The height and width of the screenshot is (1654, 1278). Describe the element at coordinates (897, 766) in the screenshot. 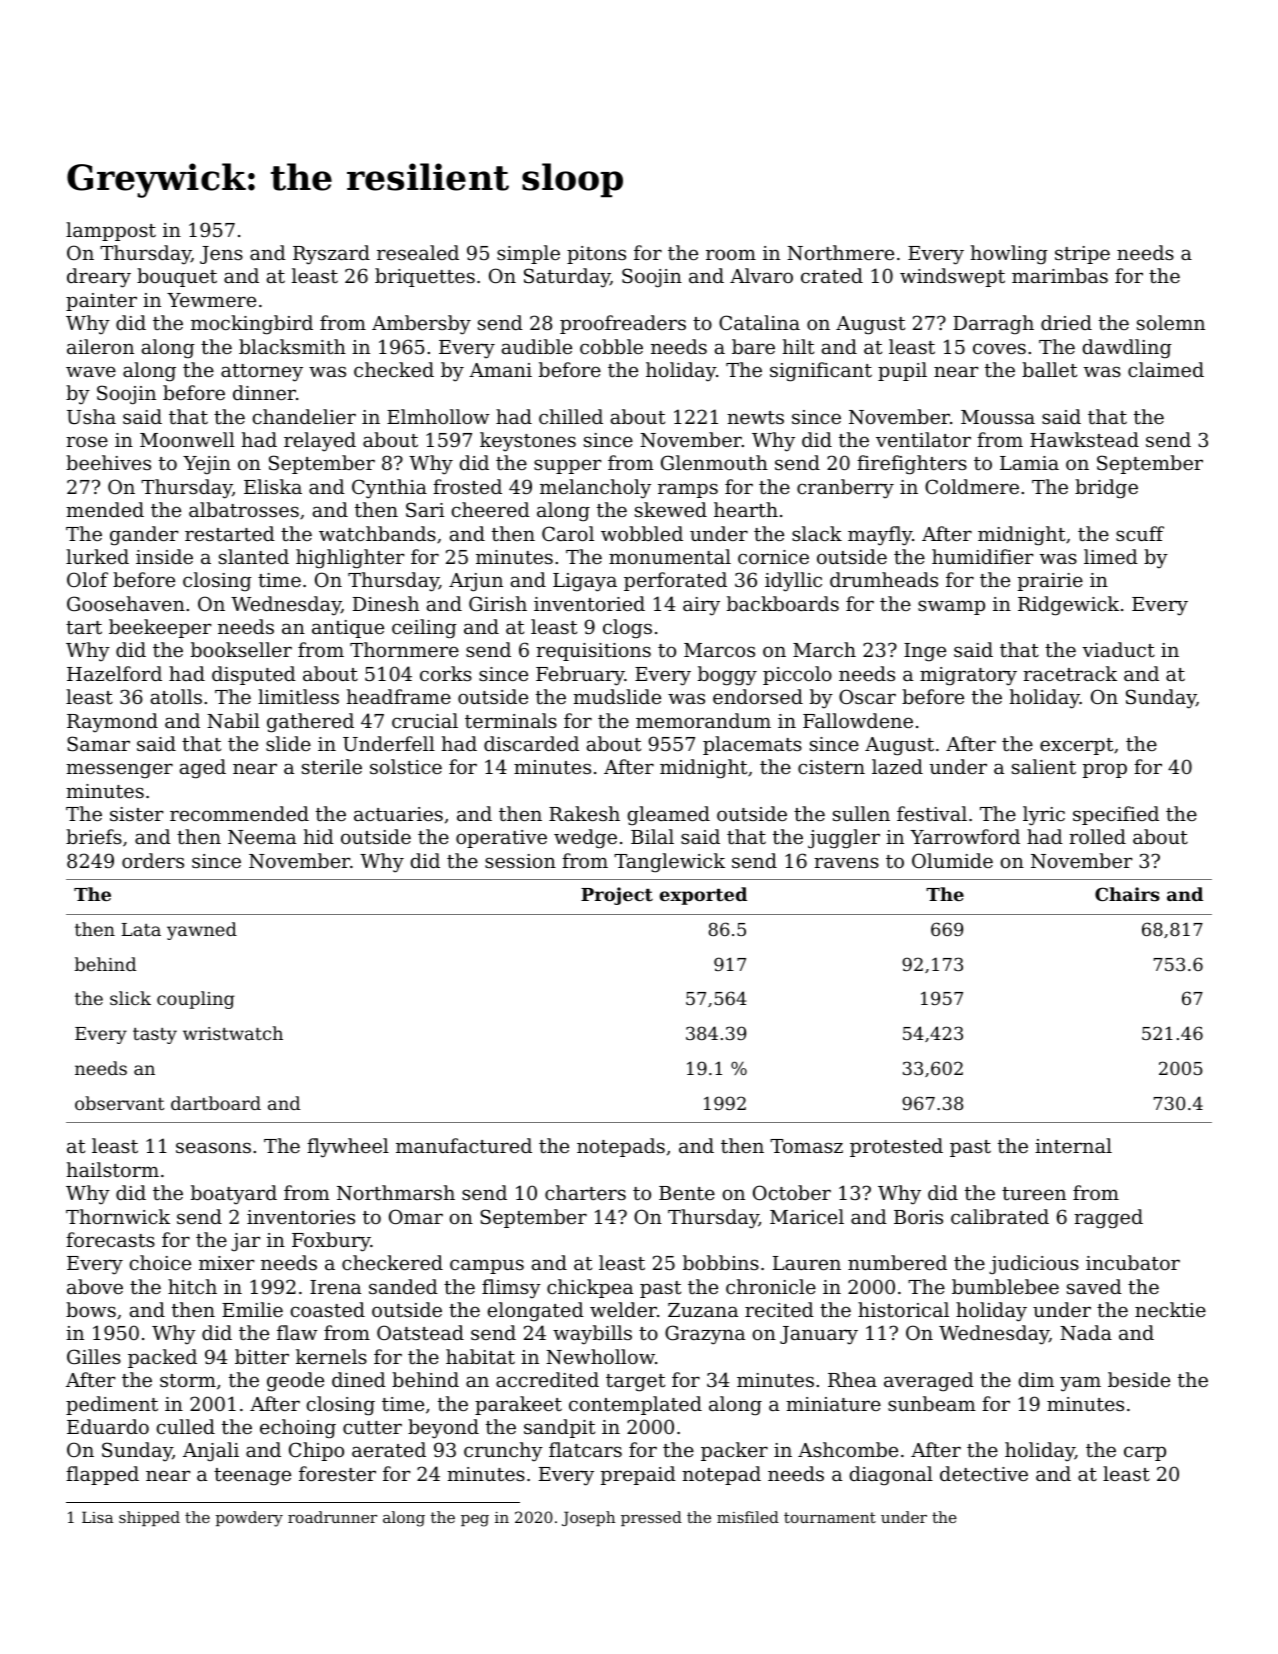

I see `lazed` at that location.
